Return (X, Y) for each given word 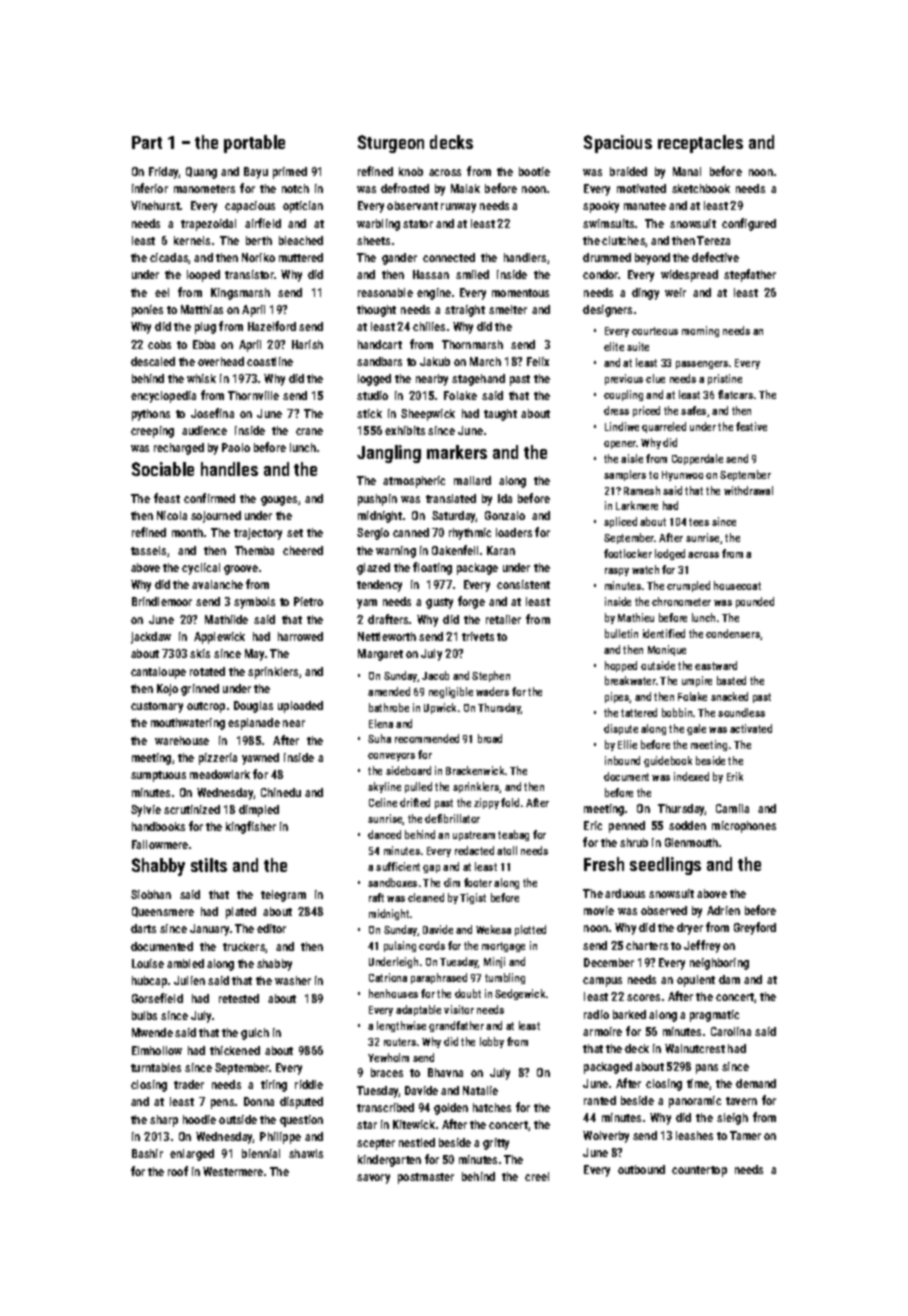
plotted (530, 930)
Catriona (388, 977)
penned (627, 827)
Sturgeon (391, 144)
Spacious (618, 144)
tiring (274, 1086)
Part (147, 142)
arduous (625, 893)
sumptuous (158, 776)
